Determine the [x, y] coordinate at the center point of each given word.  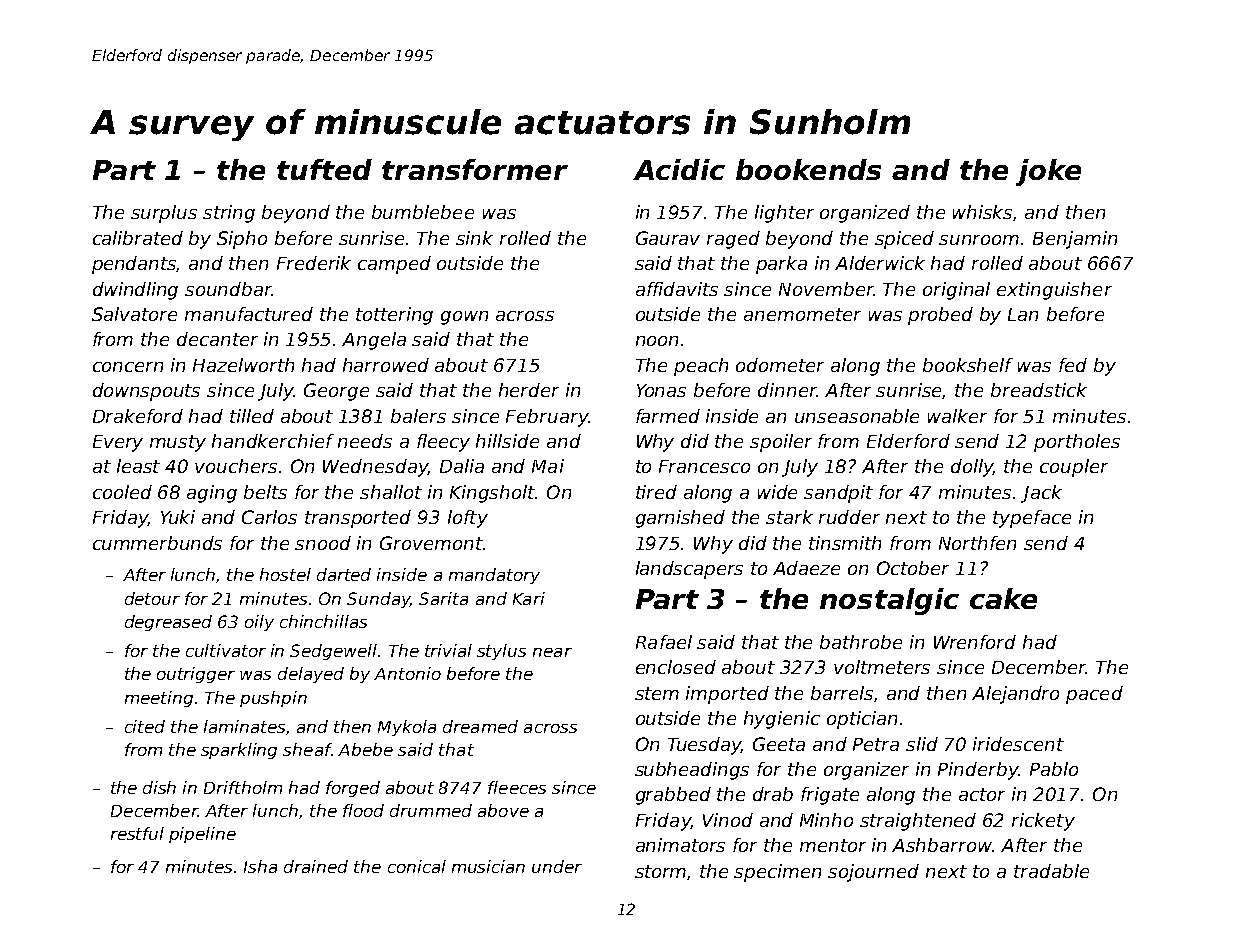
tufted [324, 169]
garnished [680, 519]
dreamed [480, 726]
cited [145, 726]
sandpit [838, 494]
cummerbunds [157, 543]
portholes [1077, 443]
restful [137, 833]
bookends [808, 169]
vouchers [236, 466]
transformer [475, 169]
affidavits [677, 289]
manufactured [249, 314]
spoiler [781, 443]
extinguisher [1054, 291]
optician [862, 720]
